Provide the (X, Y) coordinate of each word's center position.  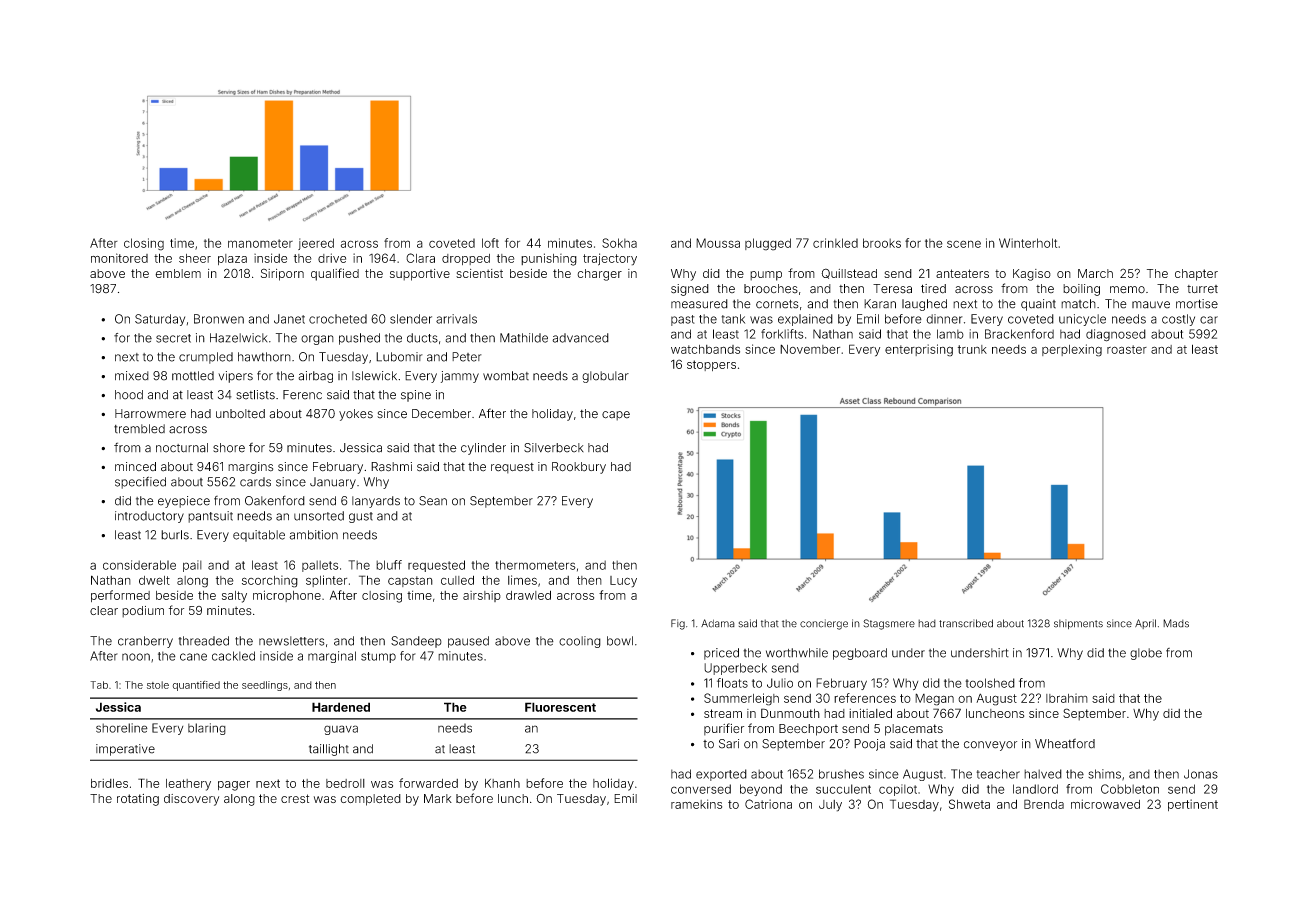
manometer (260, 243)
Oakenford (275, 500)
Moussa (718, 243)
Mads (1176, 623)
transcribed (966, 623)
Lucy (623, 582)
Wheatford (1065, 743)
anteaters (962, 273)
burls (175, 535)
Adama (718, 623)
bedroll (345, 783)
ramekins (696, 804)
